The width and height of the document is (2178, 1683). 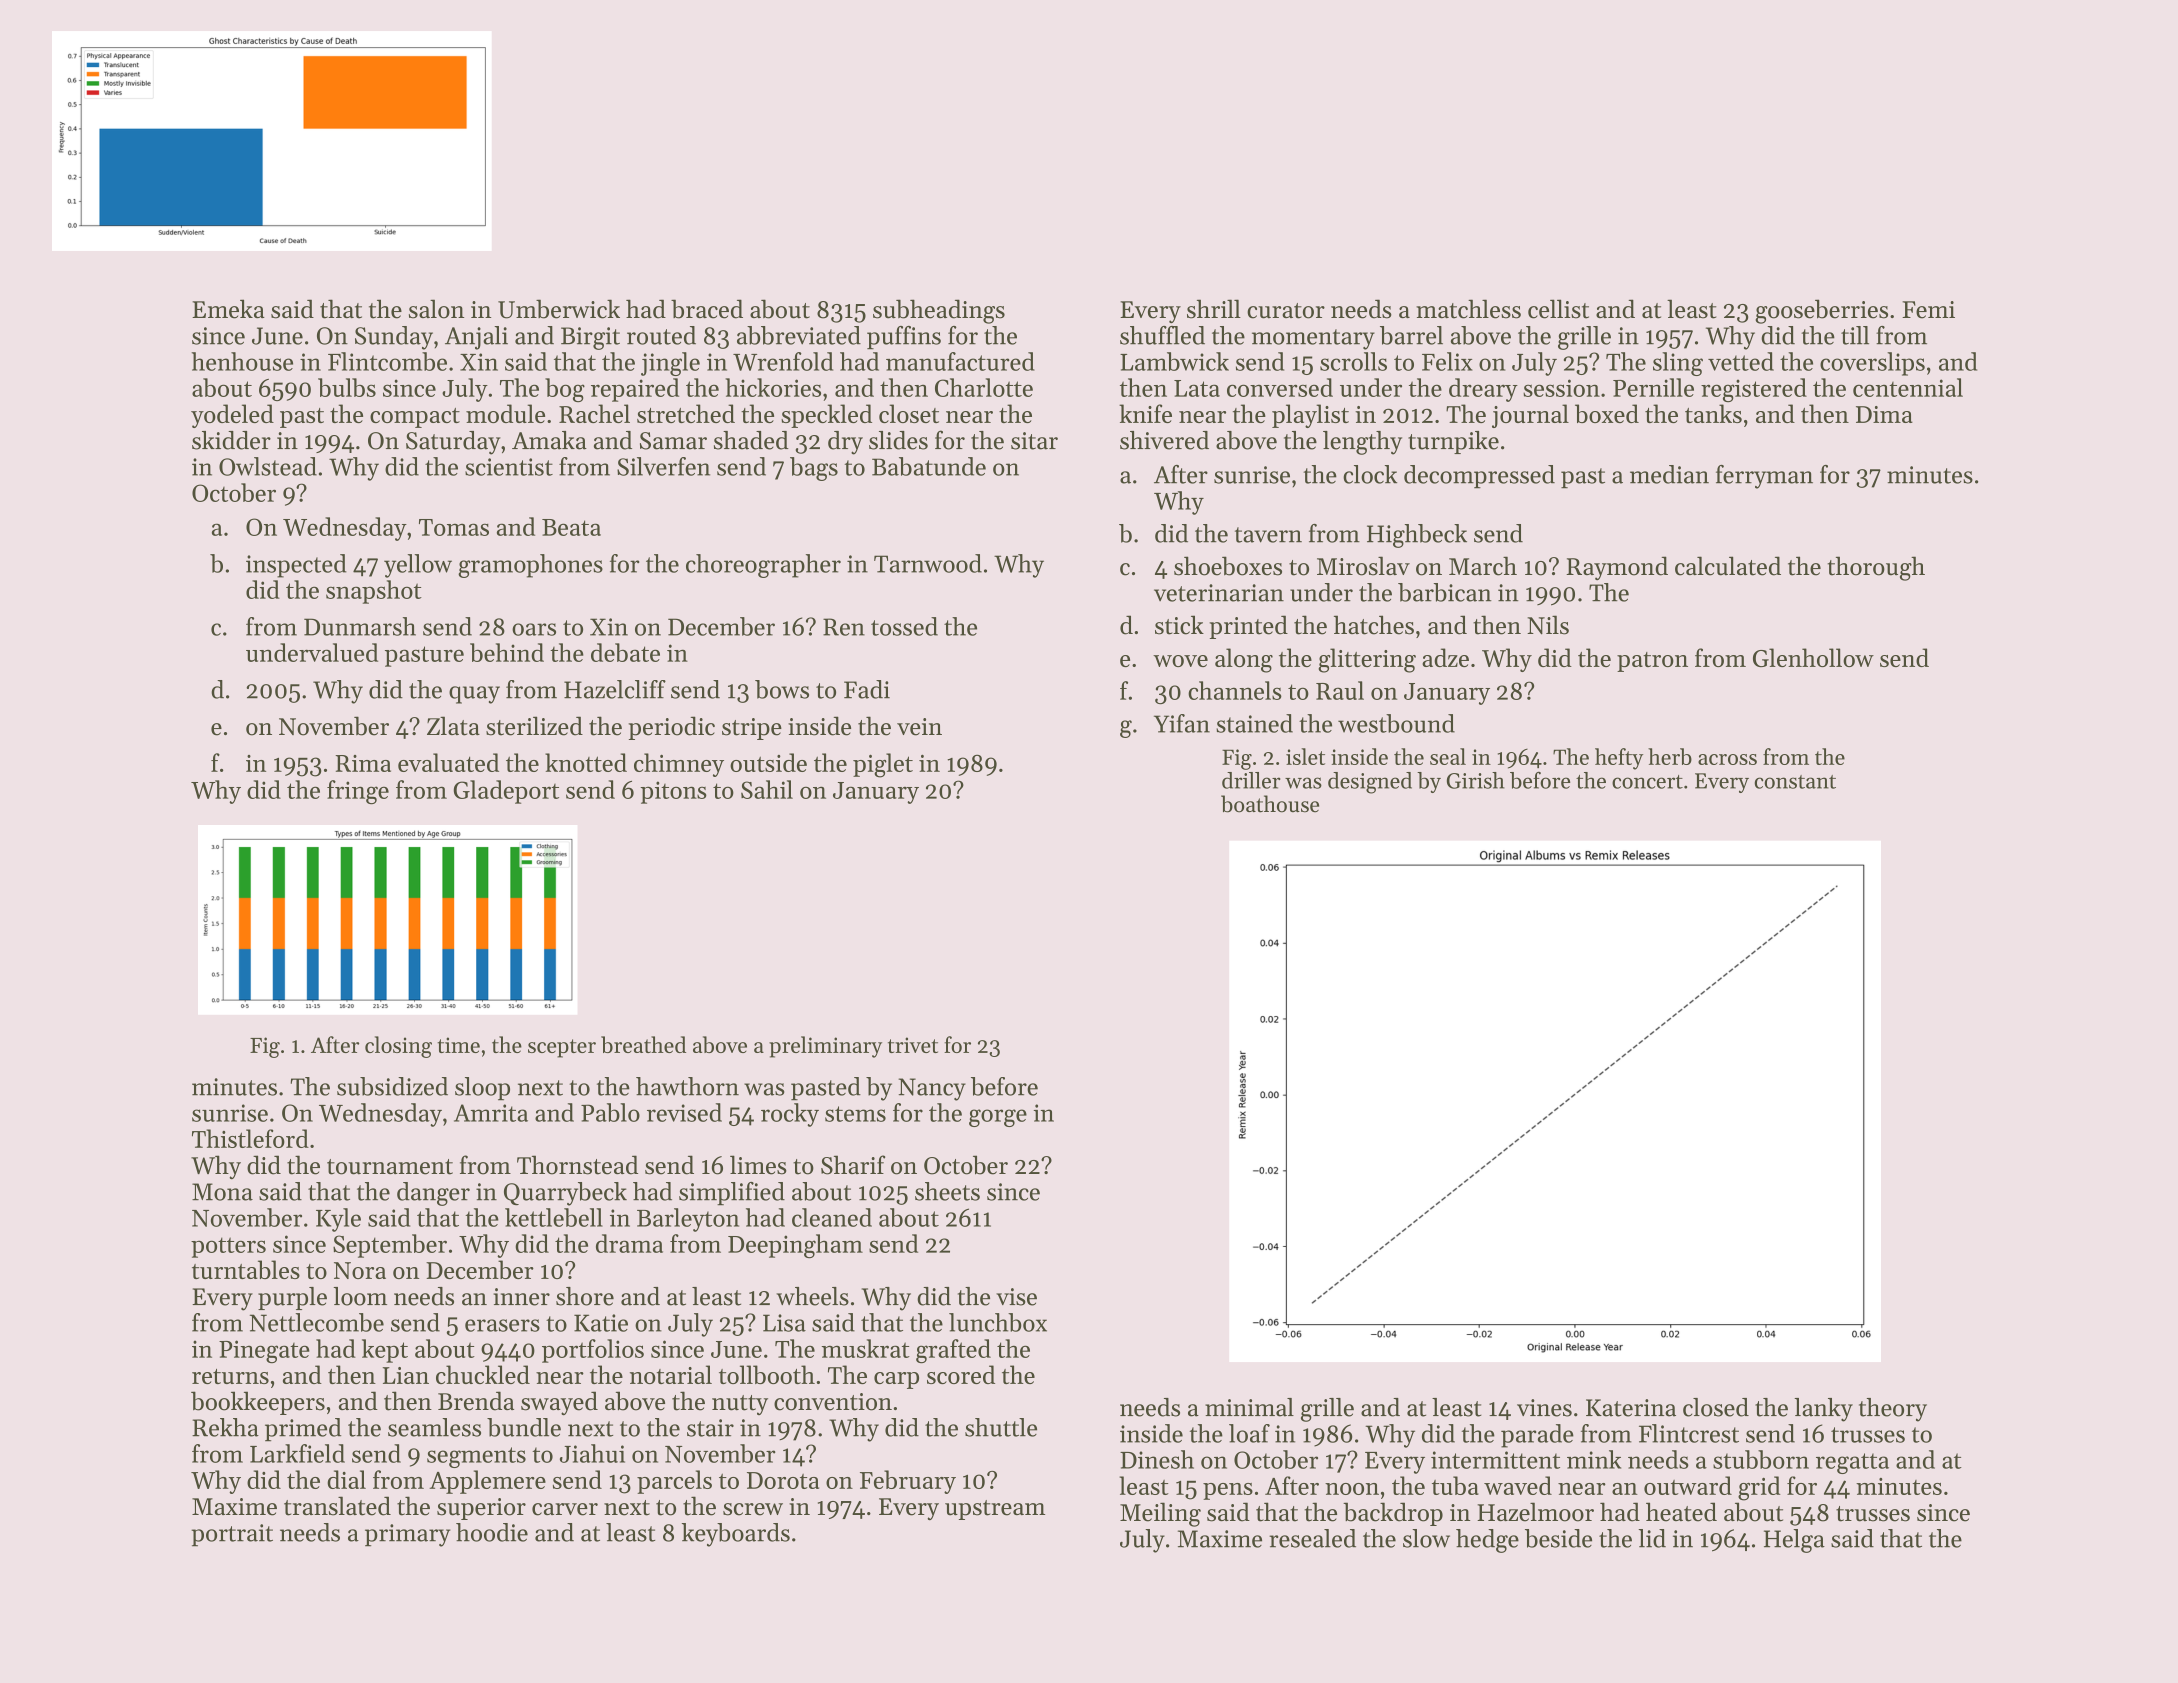 What do you see at coordinates (571, 527) in the document?
I see `Beata` at bounding box center [571, 527].
